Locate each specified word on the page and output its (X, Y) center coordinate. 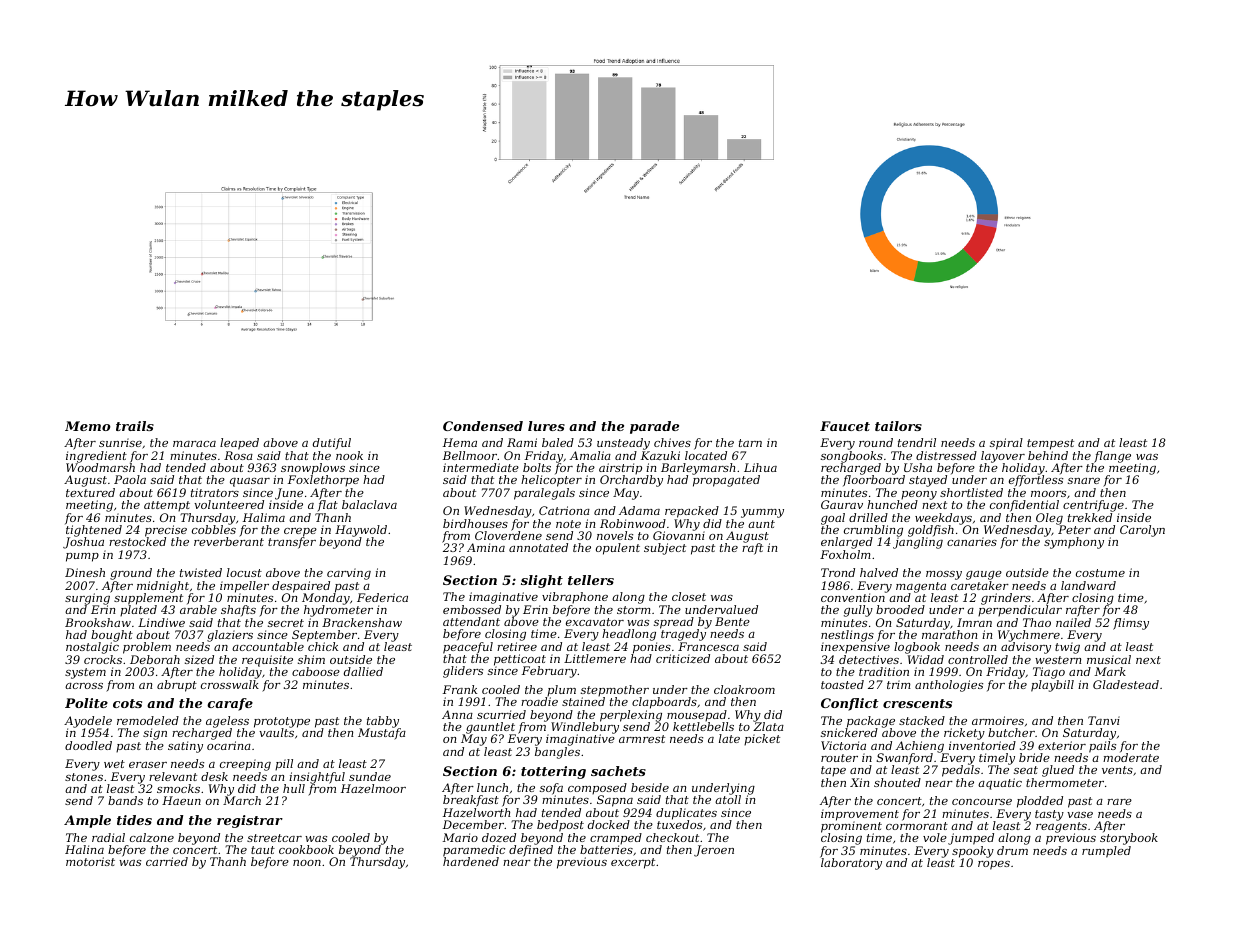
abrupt (177, 686)
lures (546, 426)
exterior (1062, 745)
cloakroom (744, 689)
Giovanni (679, 535)
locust (244, 572)
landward (1088, 585)
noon (307, 863)
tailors (898, 426)
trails (135, 426)
